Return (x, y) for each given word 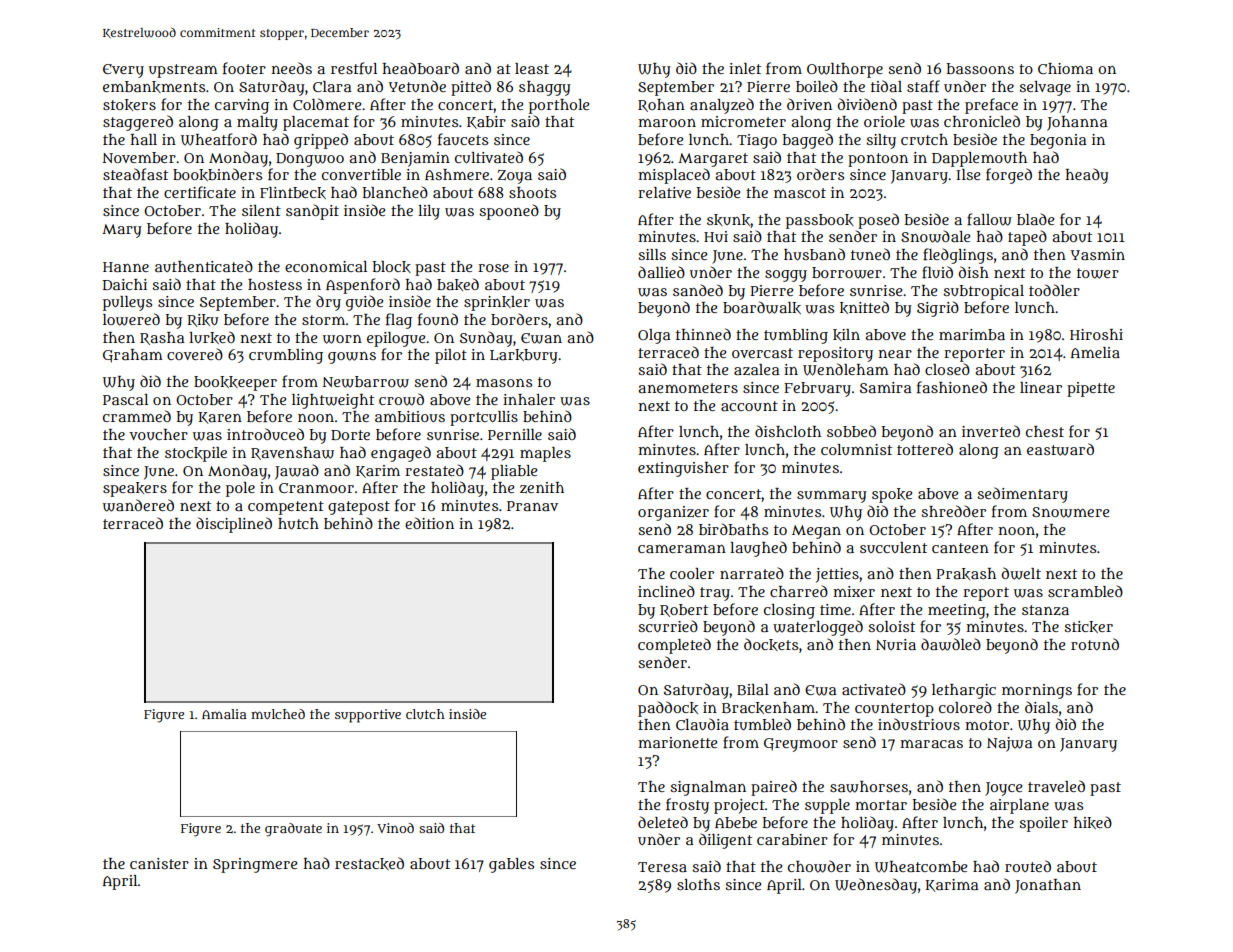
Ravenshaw (292, 453)
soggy (786, 276)
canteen (960, 548)
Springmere (255, 865)
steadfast (135, 174)
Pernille (515, 434)
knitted (864, 307)
